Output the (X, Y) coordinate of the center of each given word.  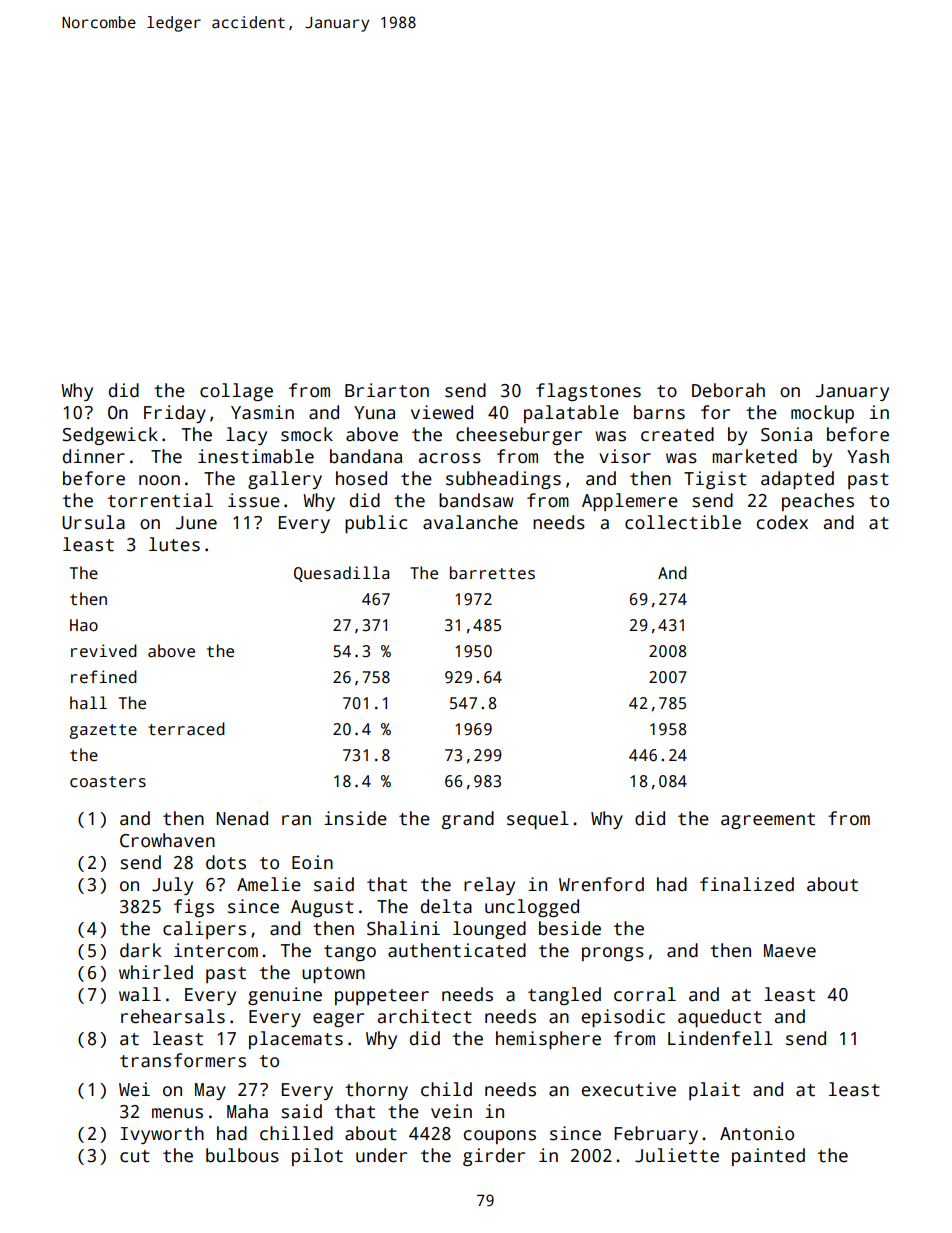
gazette (103, 731)
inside (355, 818)
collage (236, 392)
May (210, 1091)
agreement (768, 821)
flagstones (588, 392)
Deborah (728, 390)
